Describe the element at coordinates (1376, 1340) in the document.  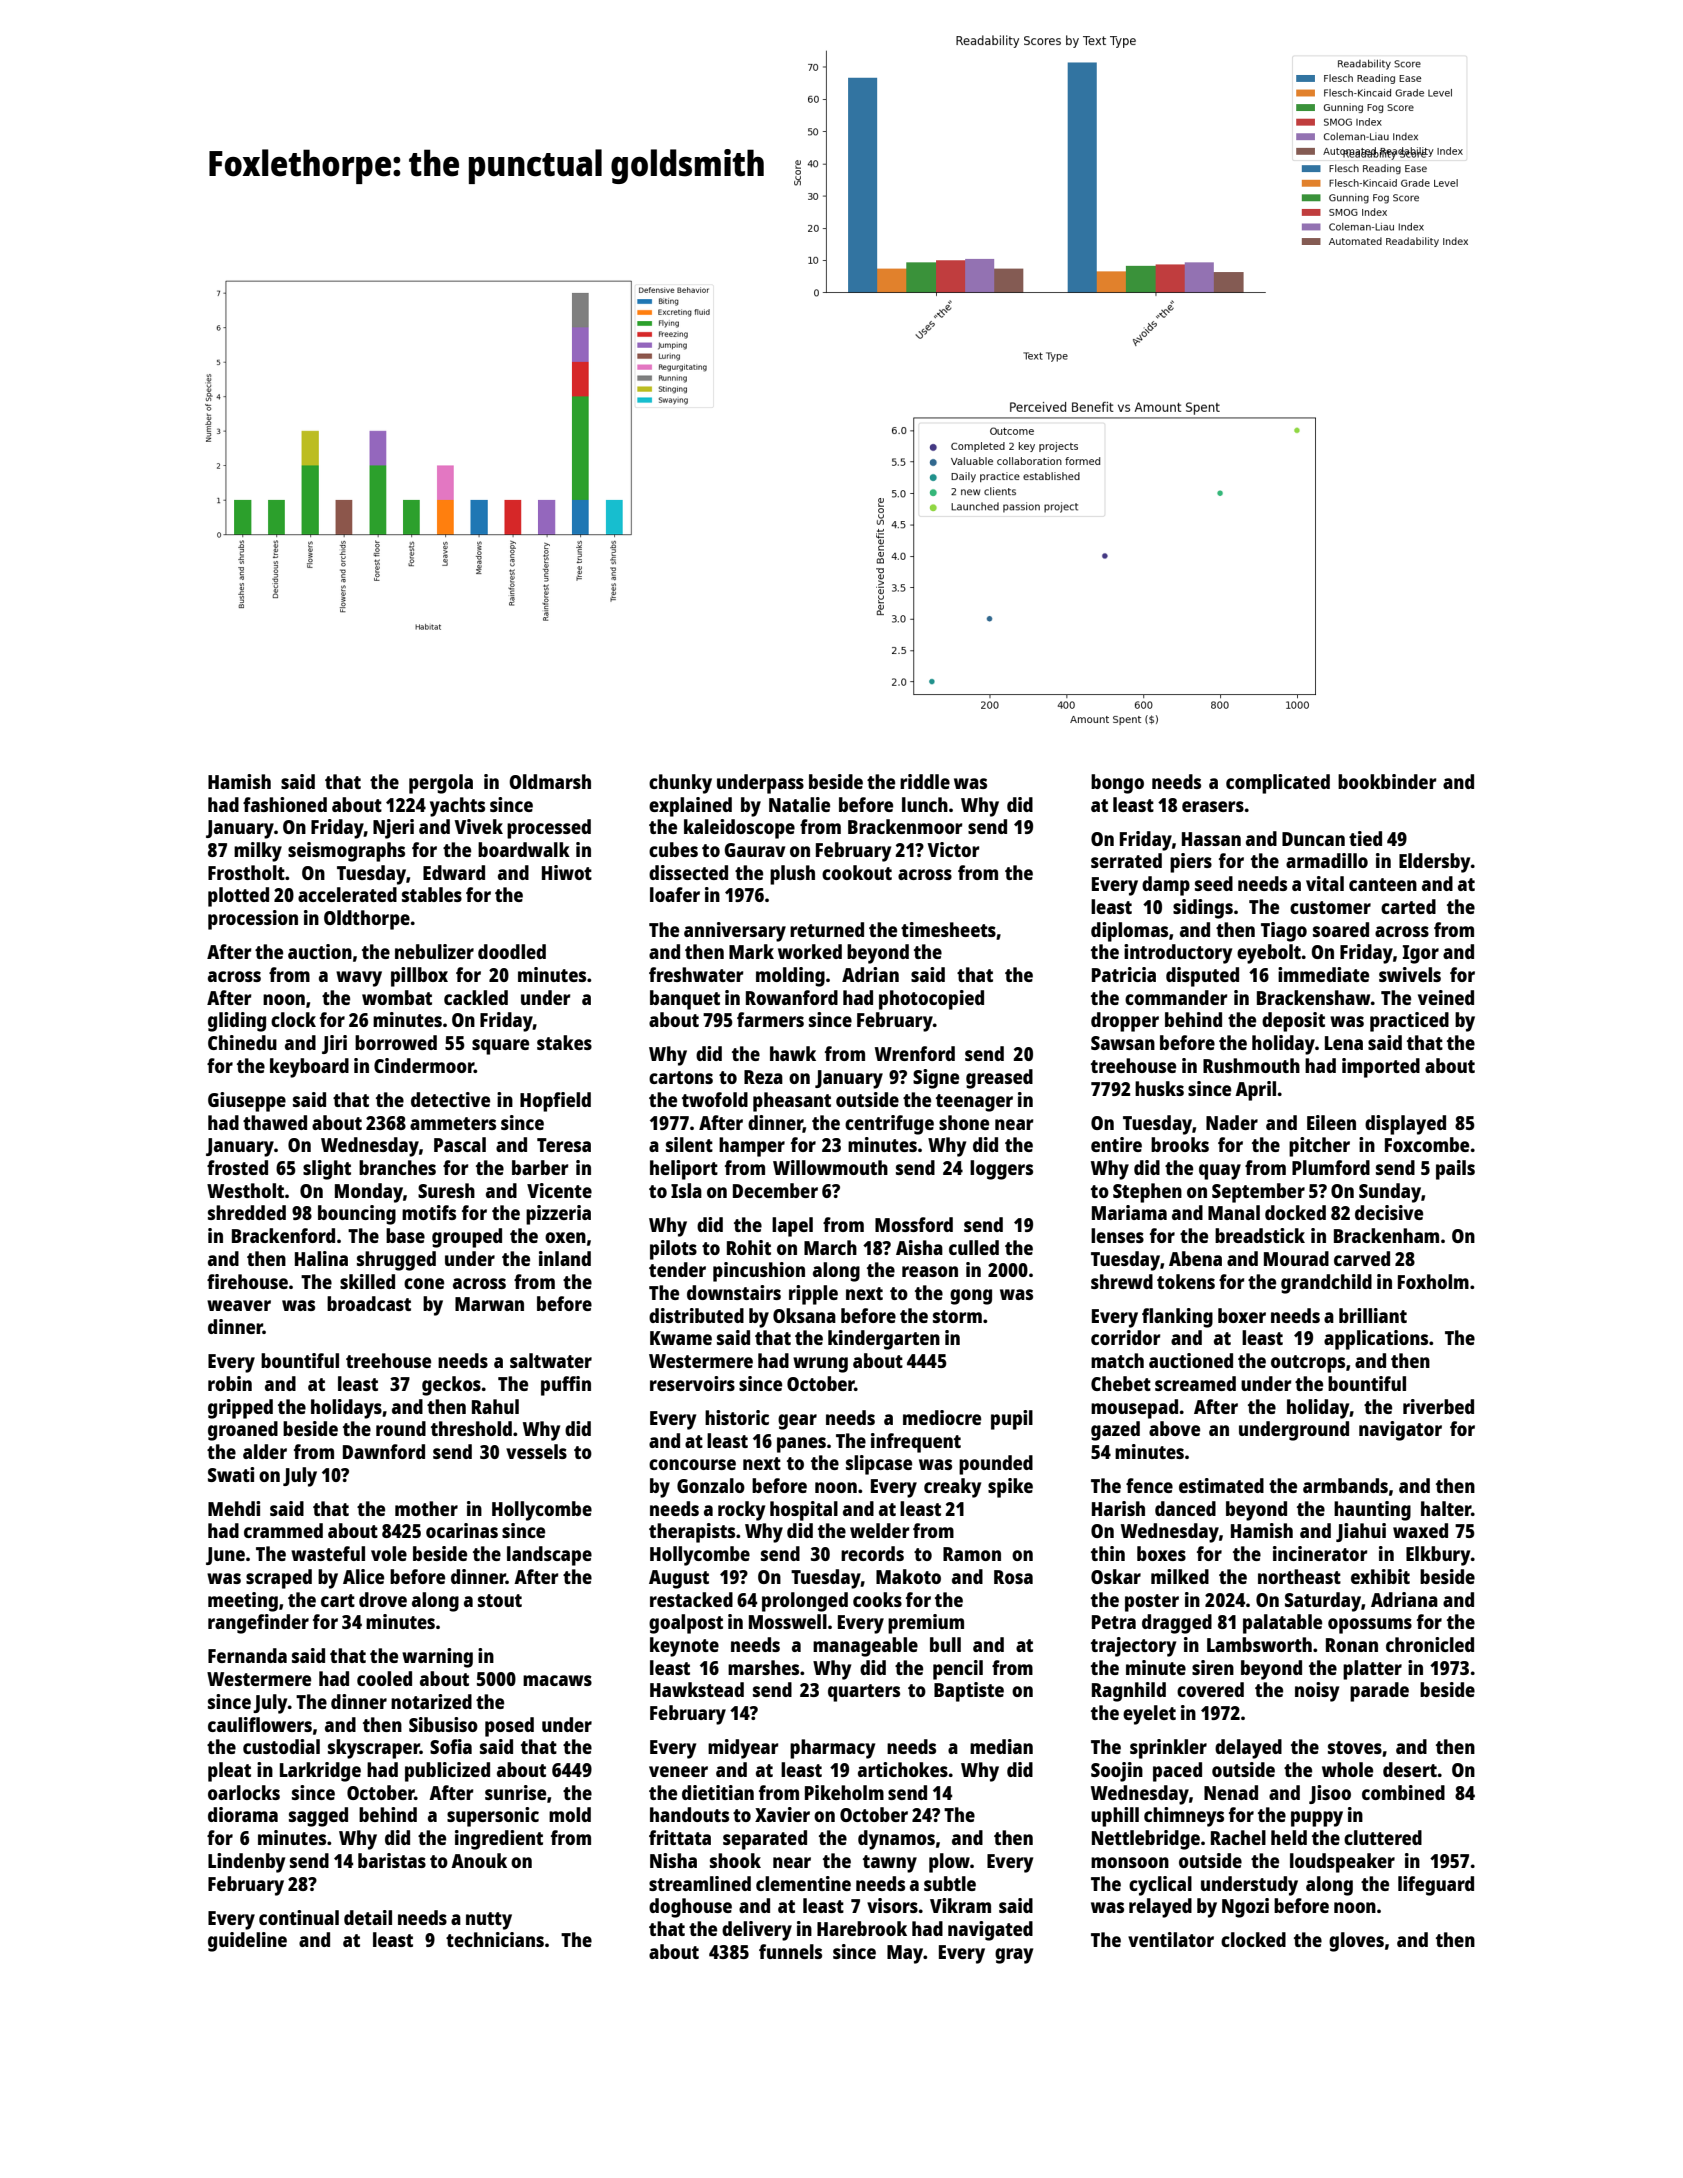
I see `applications` at that location.
